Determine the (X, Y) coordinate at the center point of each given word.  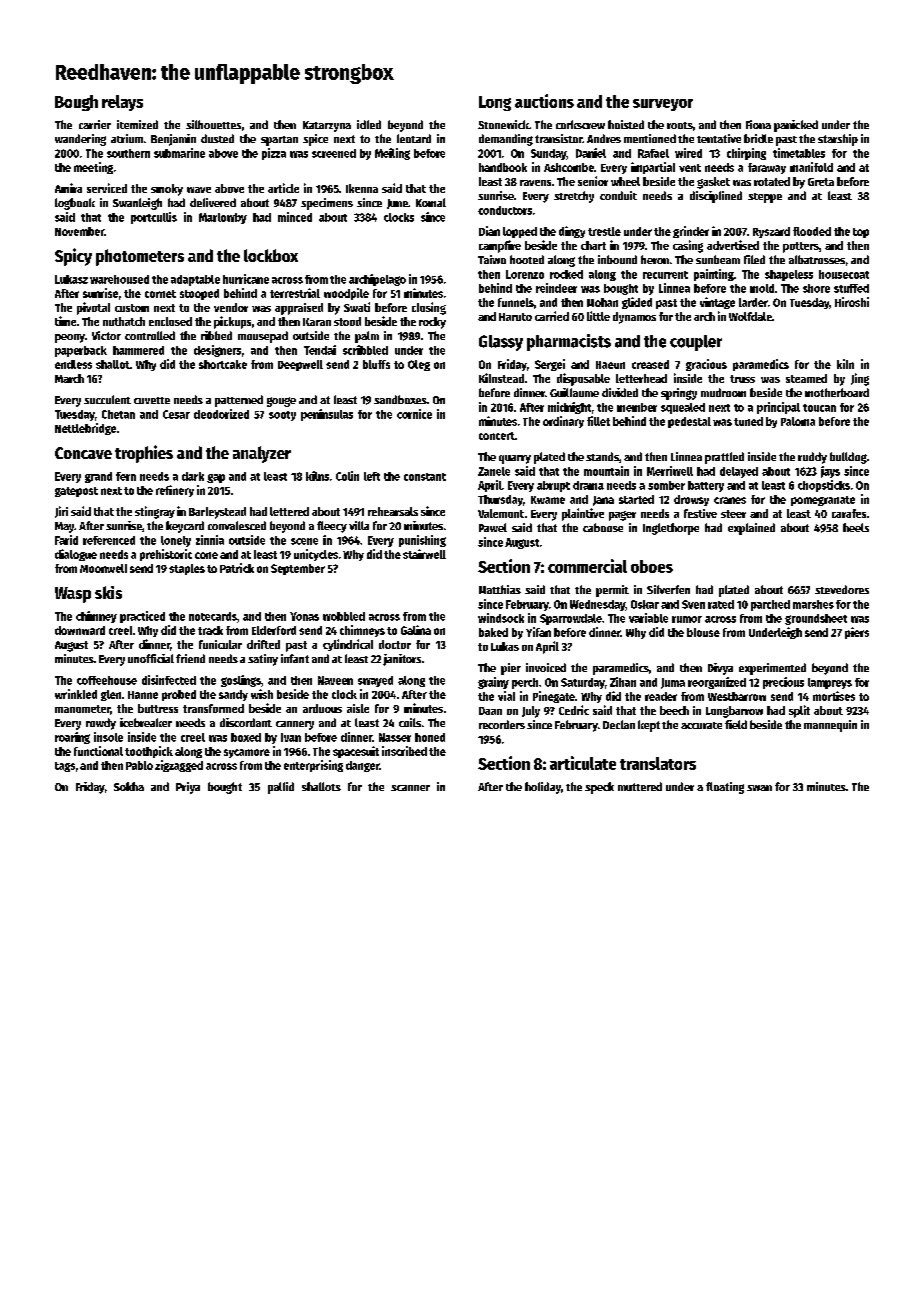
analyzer (262, 454)
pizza (274, 154)
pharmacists (569, 342)
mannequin (830, 726)
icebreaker (146, 722)
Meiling (392, 154)
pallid (281, 788)
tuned (748, 421)
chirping (746, 154)
